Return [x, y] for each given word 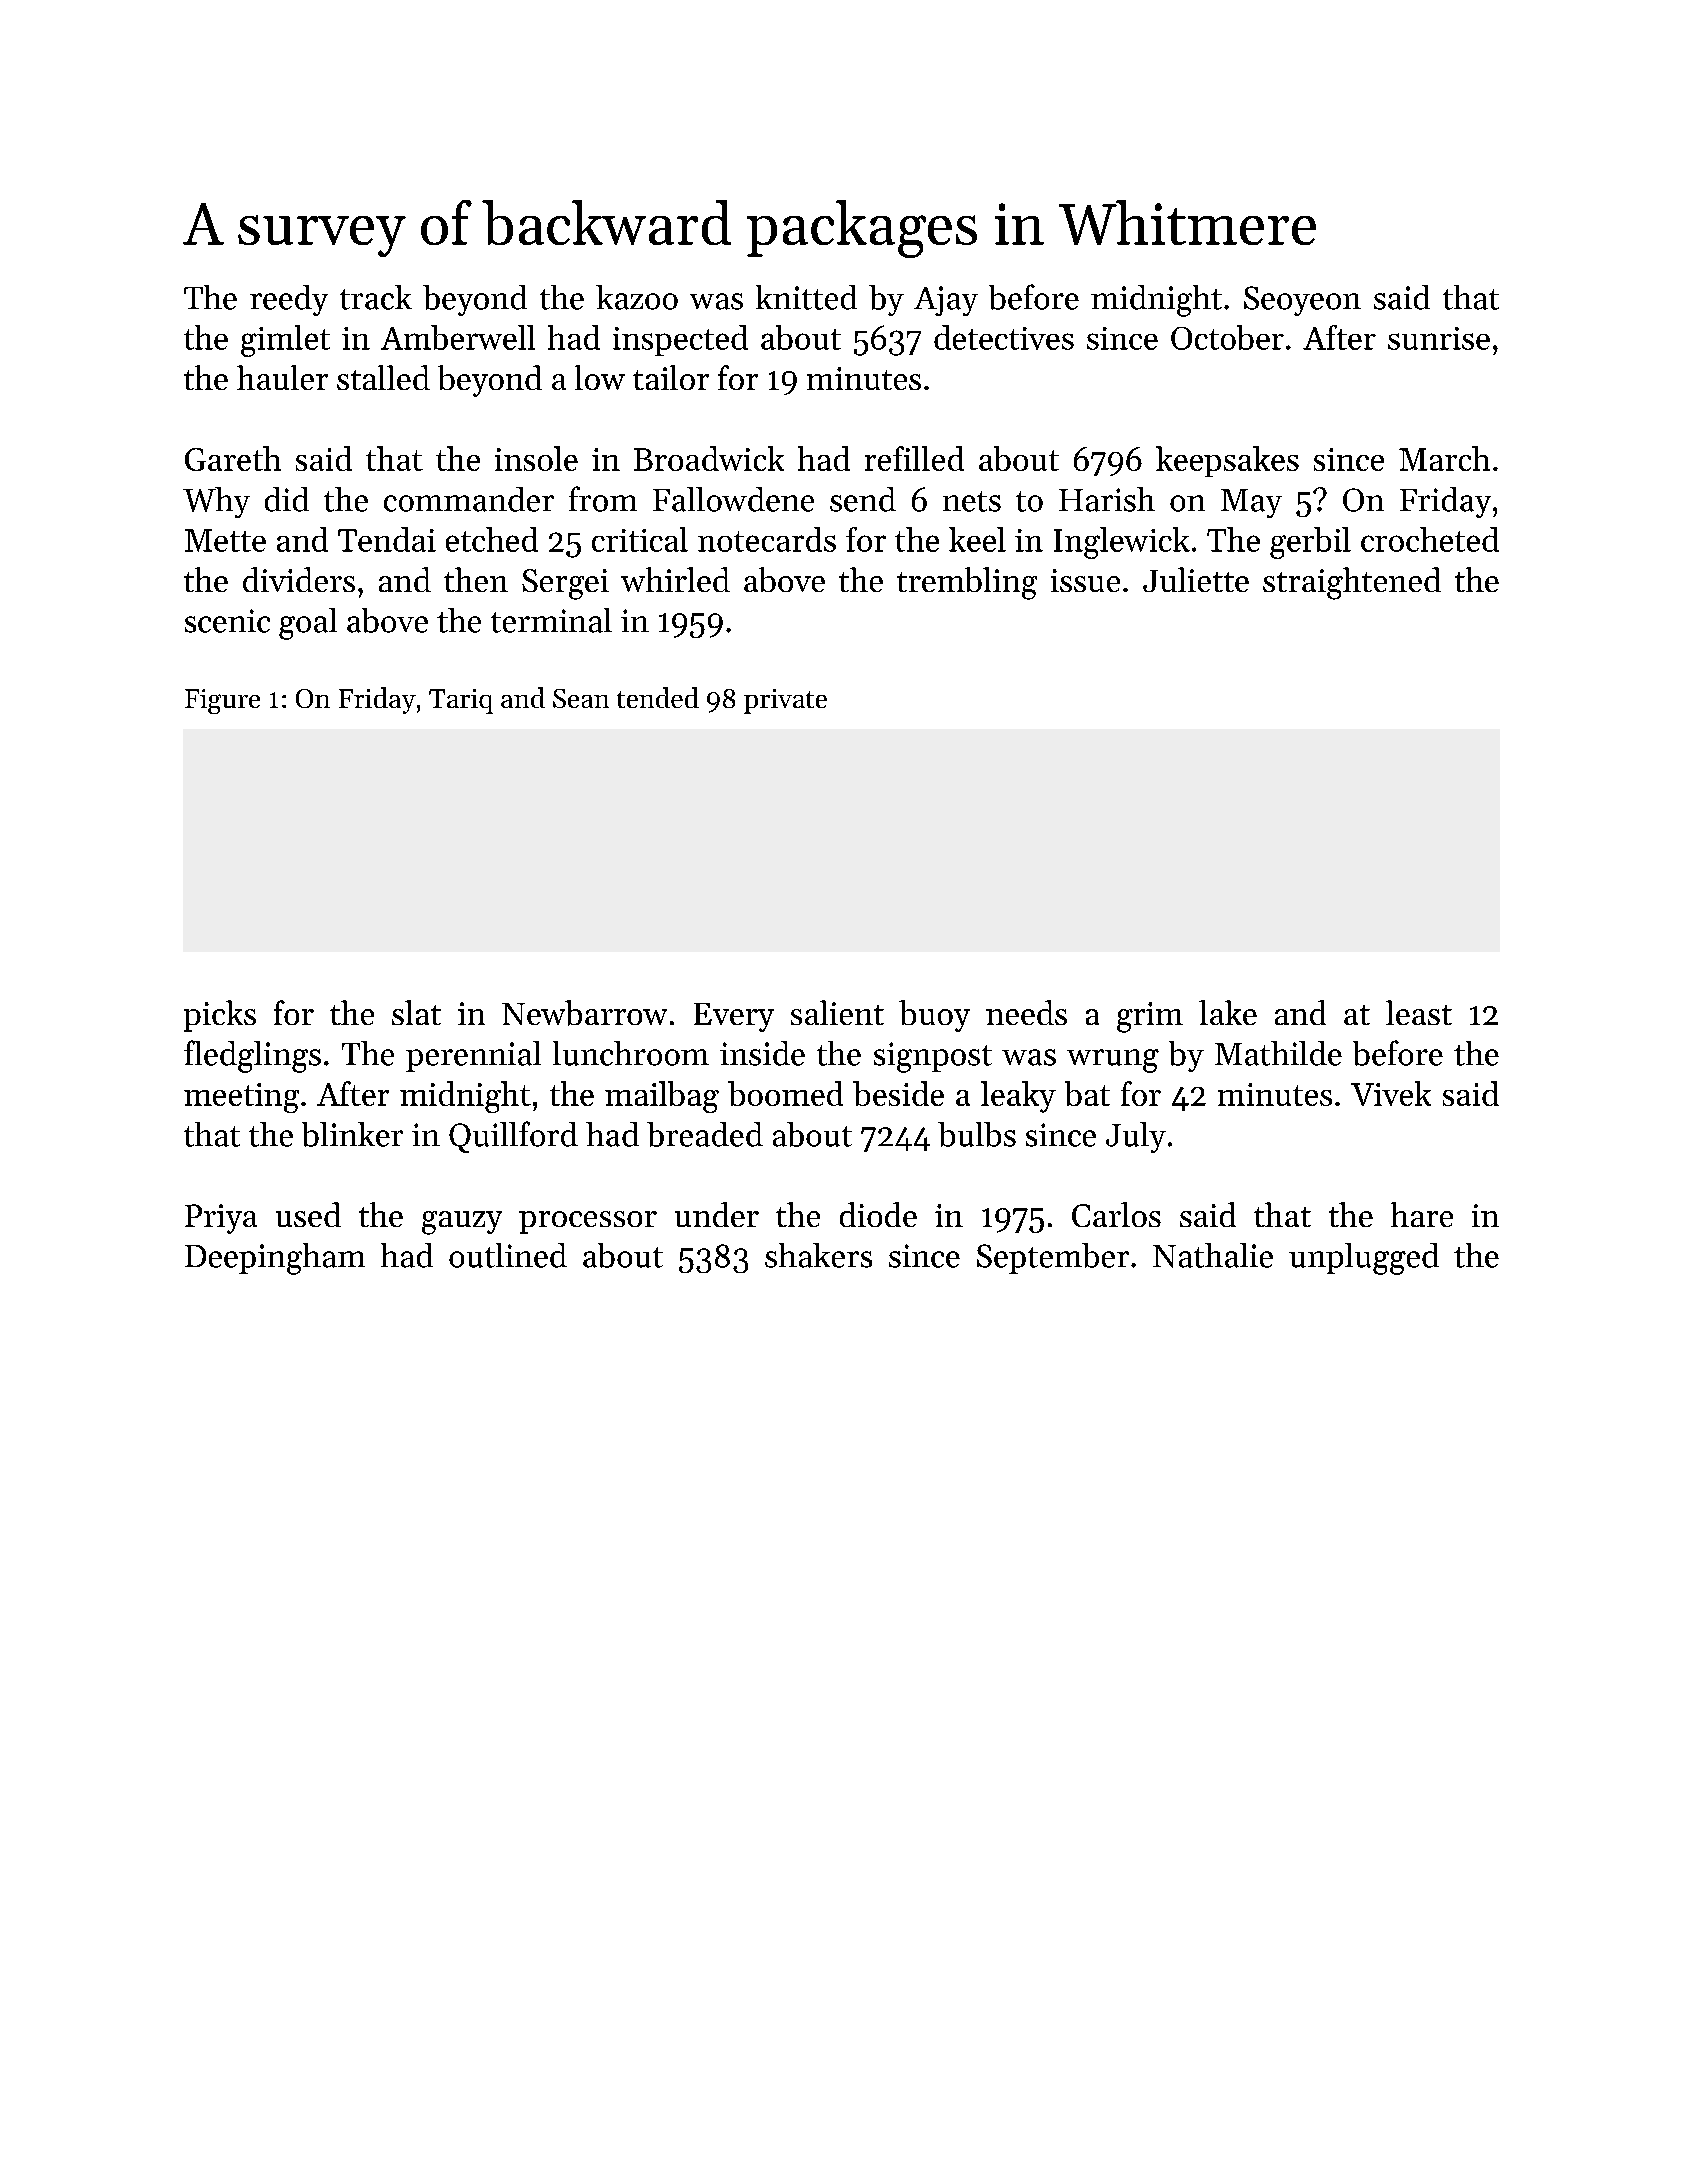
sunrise [1439, 338]
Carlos [1116, 1214]
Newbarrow [584, 1013]
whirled [675, 579]
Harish [1107, 499]
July [1136, 1137]
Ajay [946, 301]
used [308, 1214]
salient [837, 1012]
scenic [227, 621]
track [376, 297]
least [1419, 1012]
